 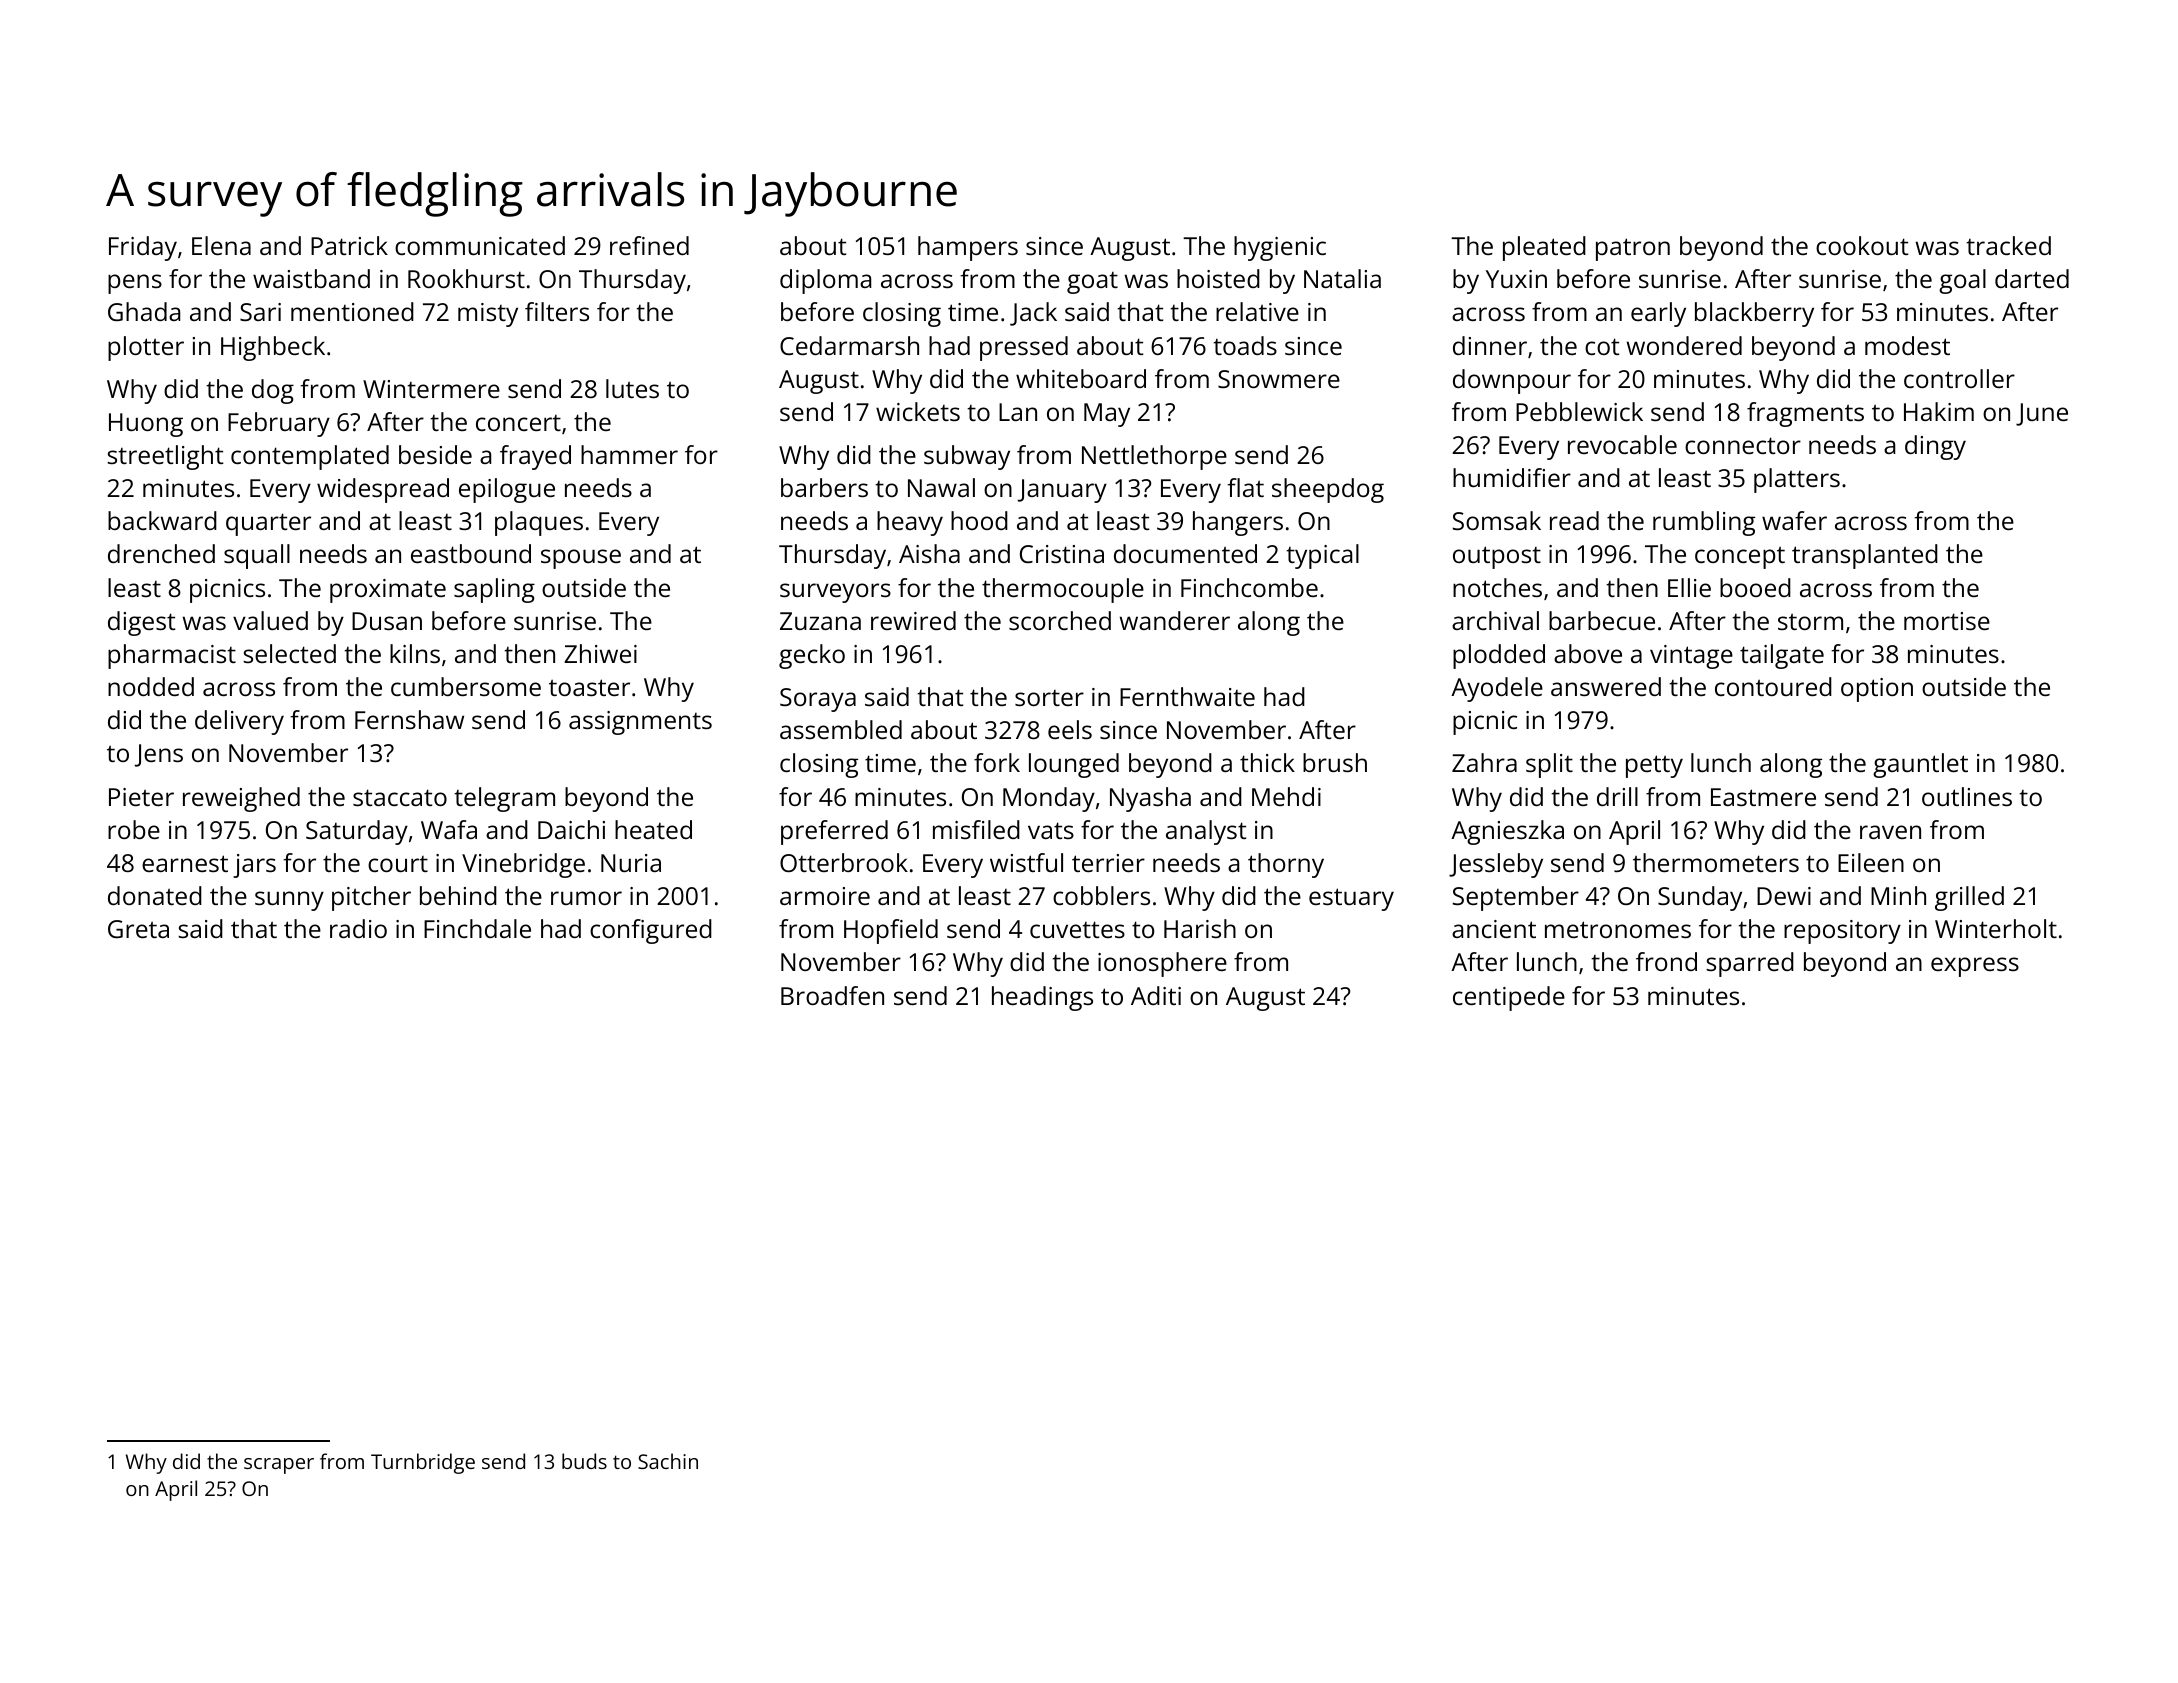 I want to click on lutes, so click(x=632, y=388).
